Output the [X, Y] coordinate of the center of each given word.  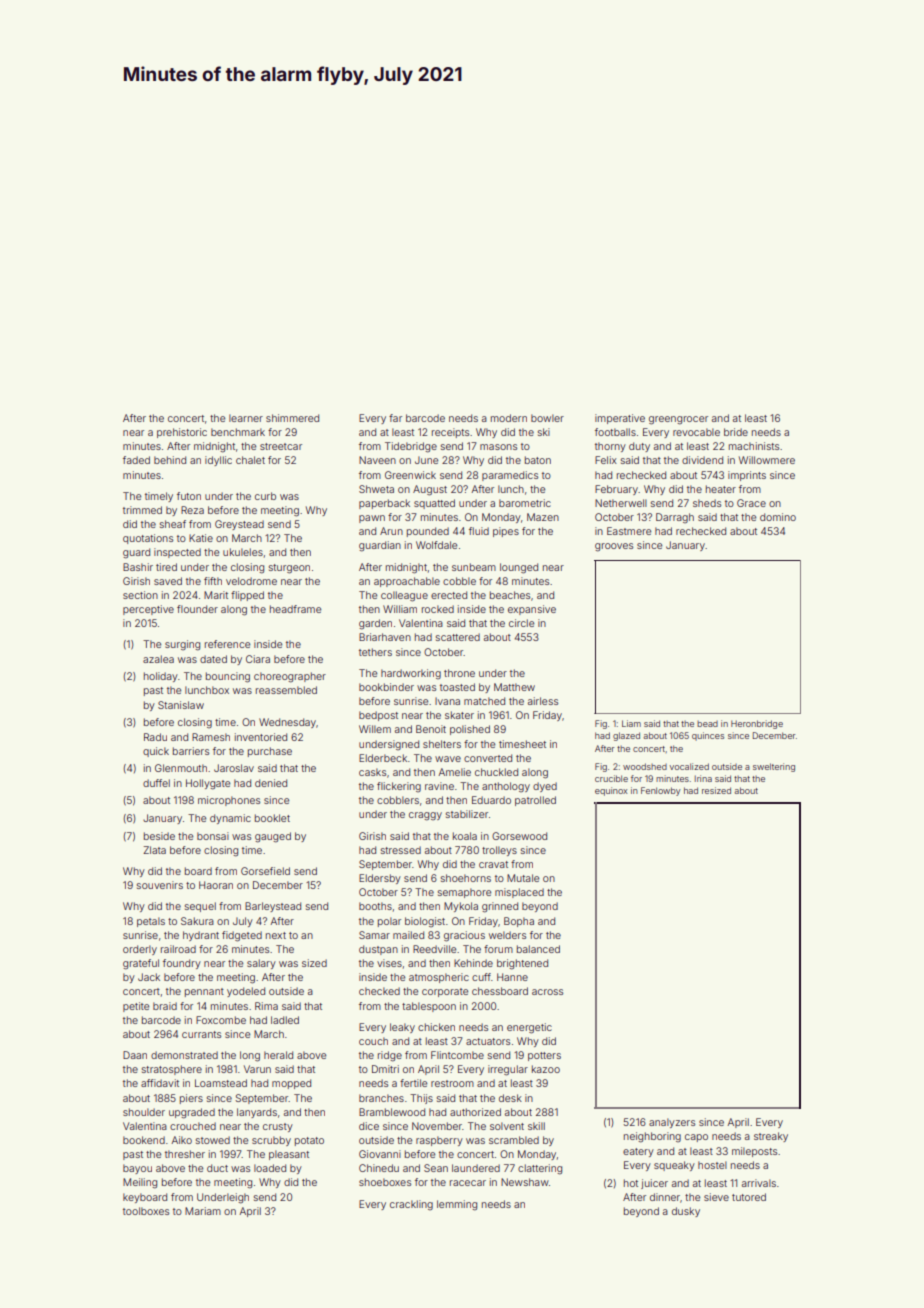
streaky [771, 1137]
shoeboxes [385, 1182]
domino [778, 517]
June [426, 460]
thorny [610, 447]
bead [707, 724]
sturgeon [289, 569]
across [547, 992]
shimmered [292, 418]
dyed [545, 787]
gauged [273, 837]
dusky [686, 1212]
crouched [193, 1126]
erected [449, 595]
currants [201, 1034]
